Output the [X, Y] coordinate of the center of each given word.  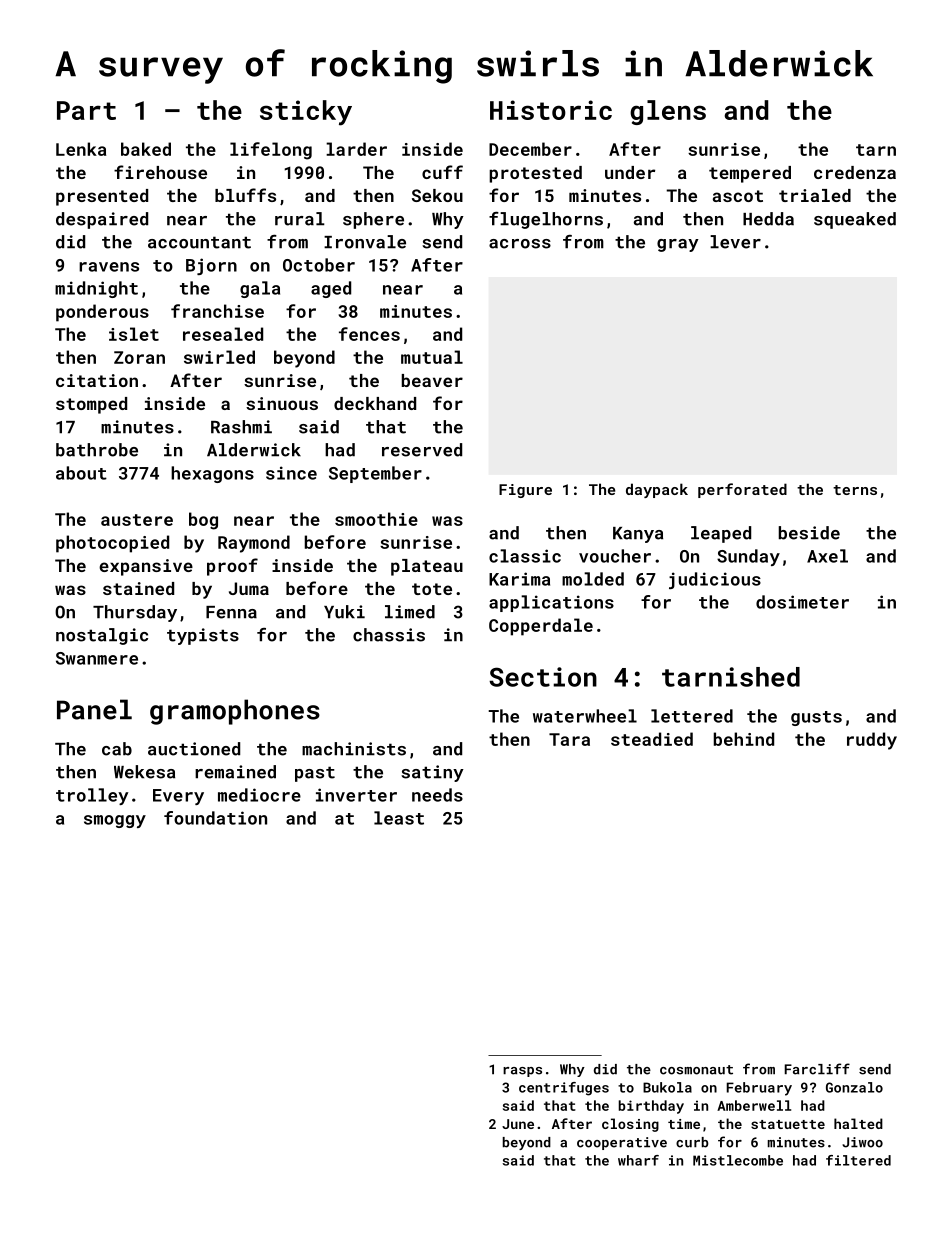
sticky [306, 113]
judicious [715, 580]
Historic [551, 110]
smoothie [376, 519]
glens [668, 112]
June [518, 1124]
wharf [638, 1160]
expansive [146, 567]
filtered [858, 1160]
